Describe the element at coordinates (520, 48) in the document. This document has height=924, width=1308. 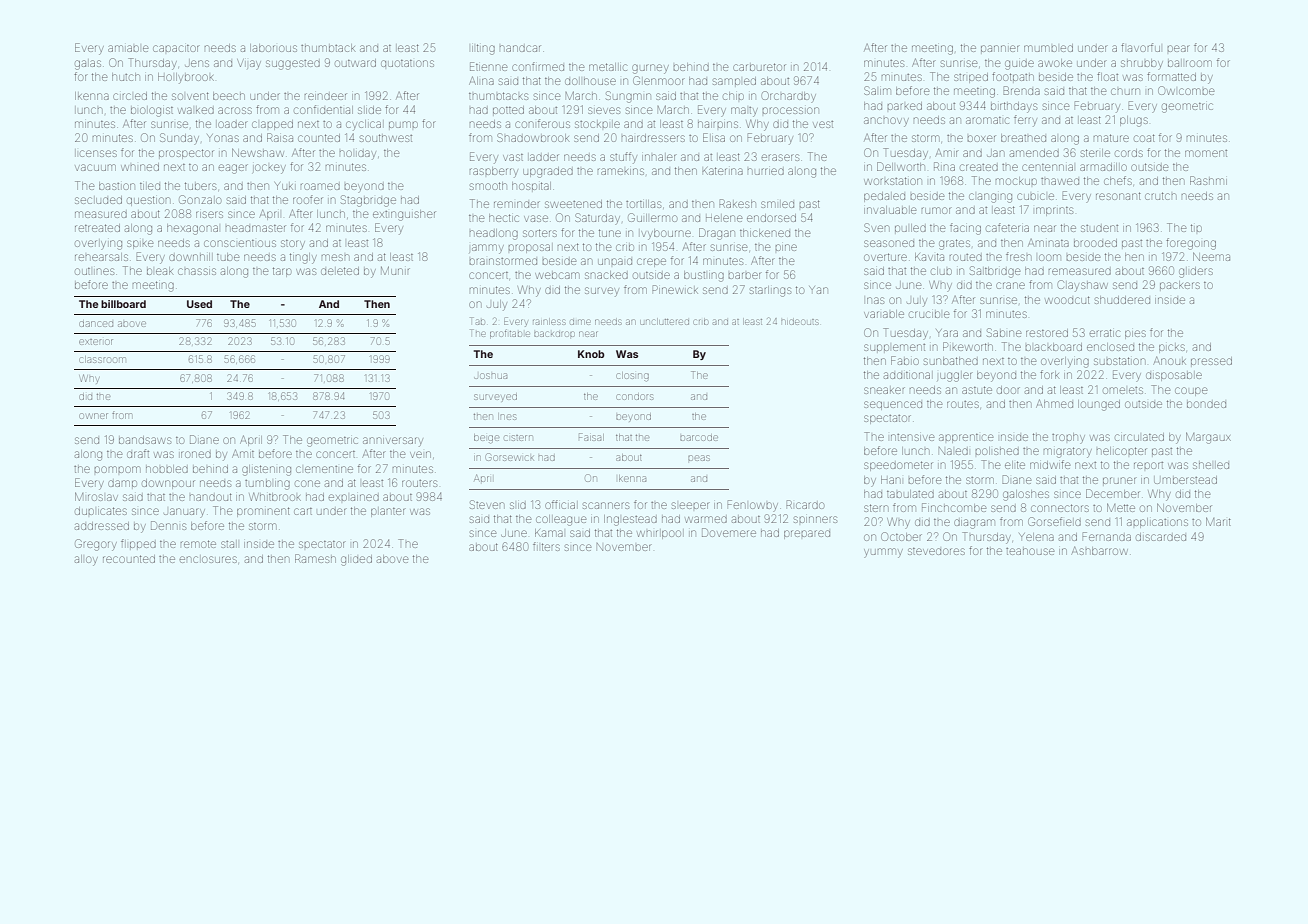
I see `handcar` at that location.
